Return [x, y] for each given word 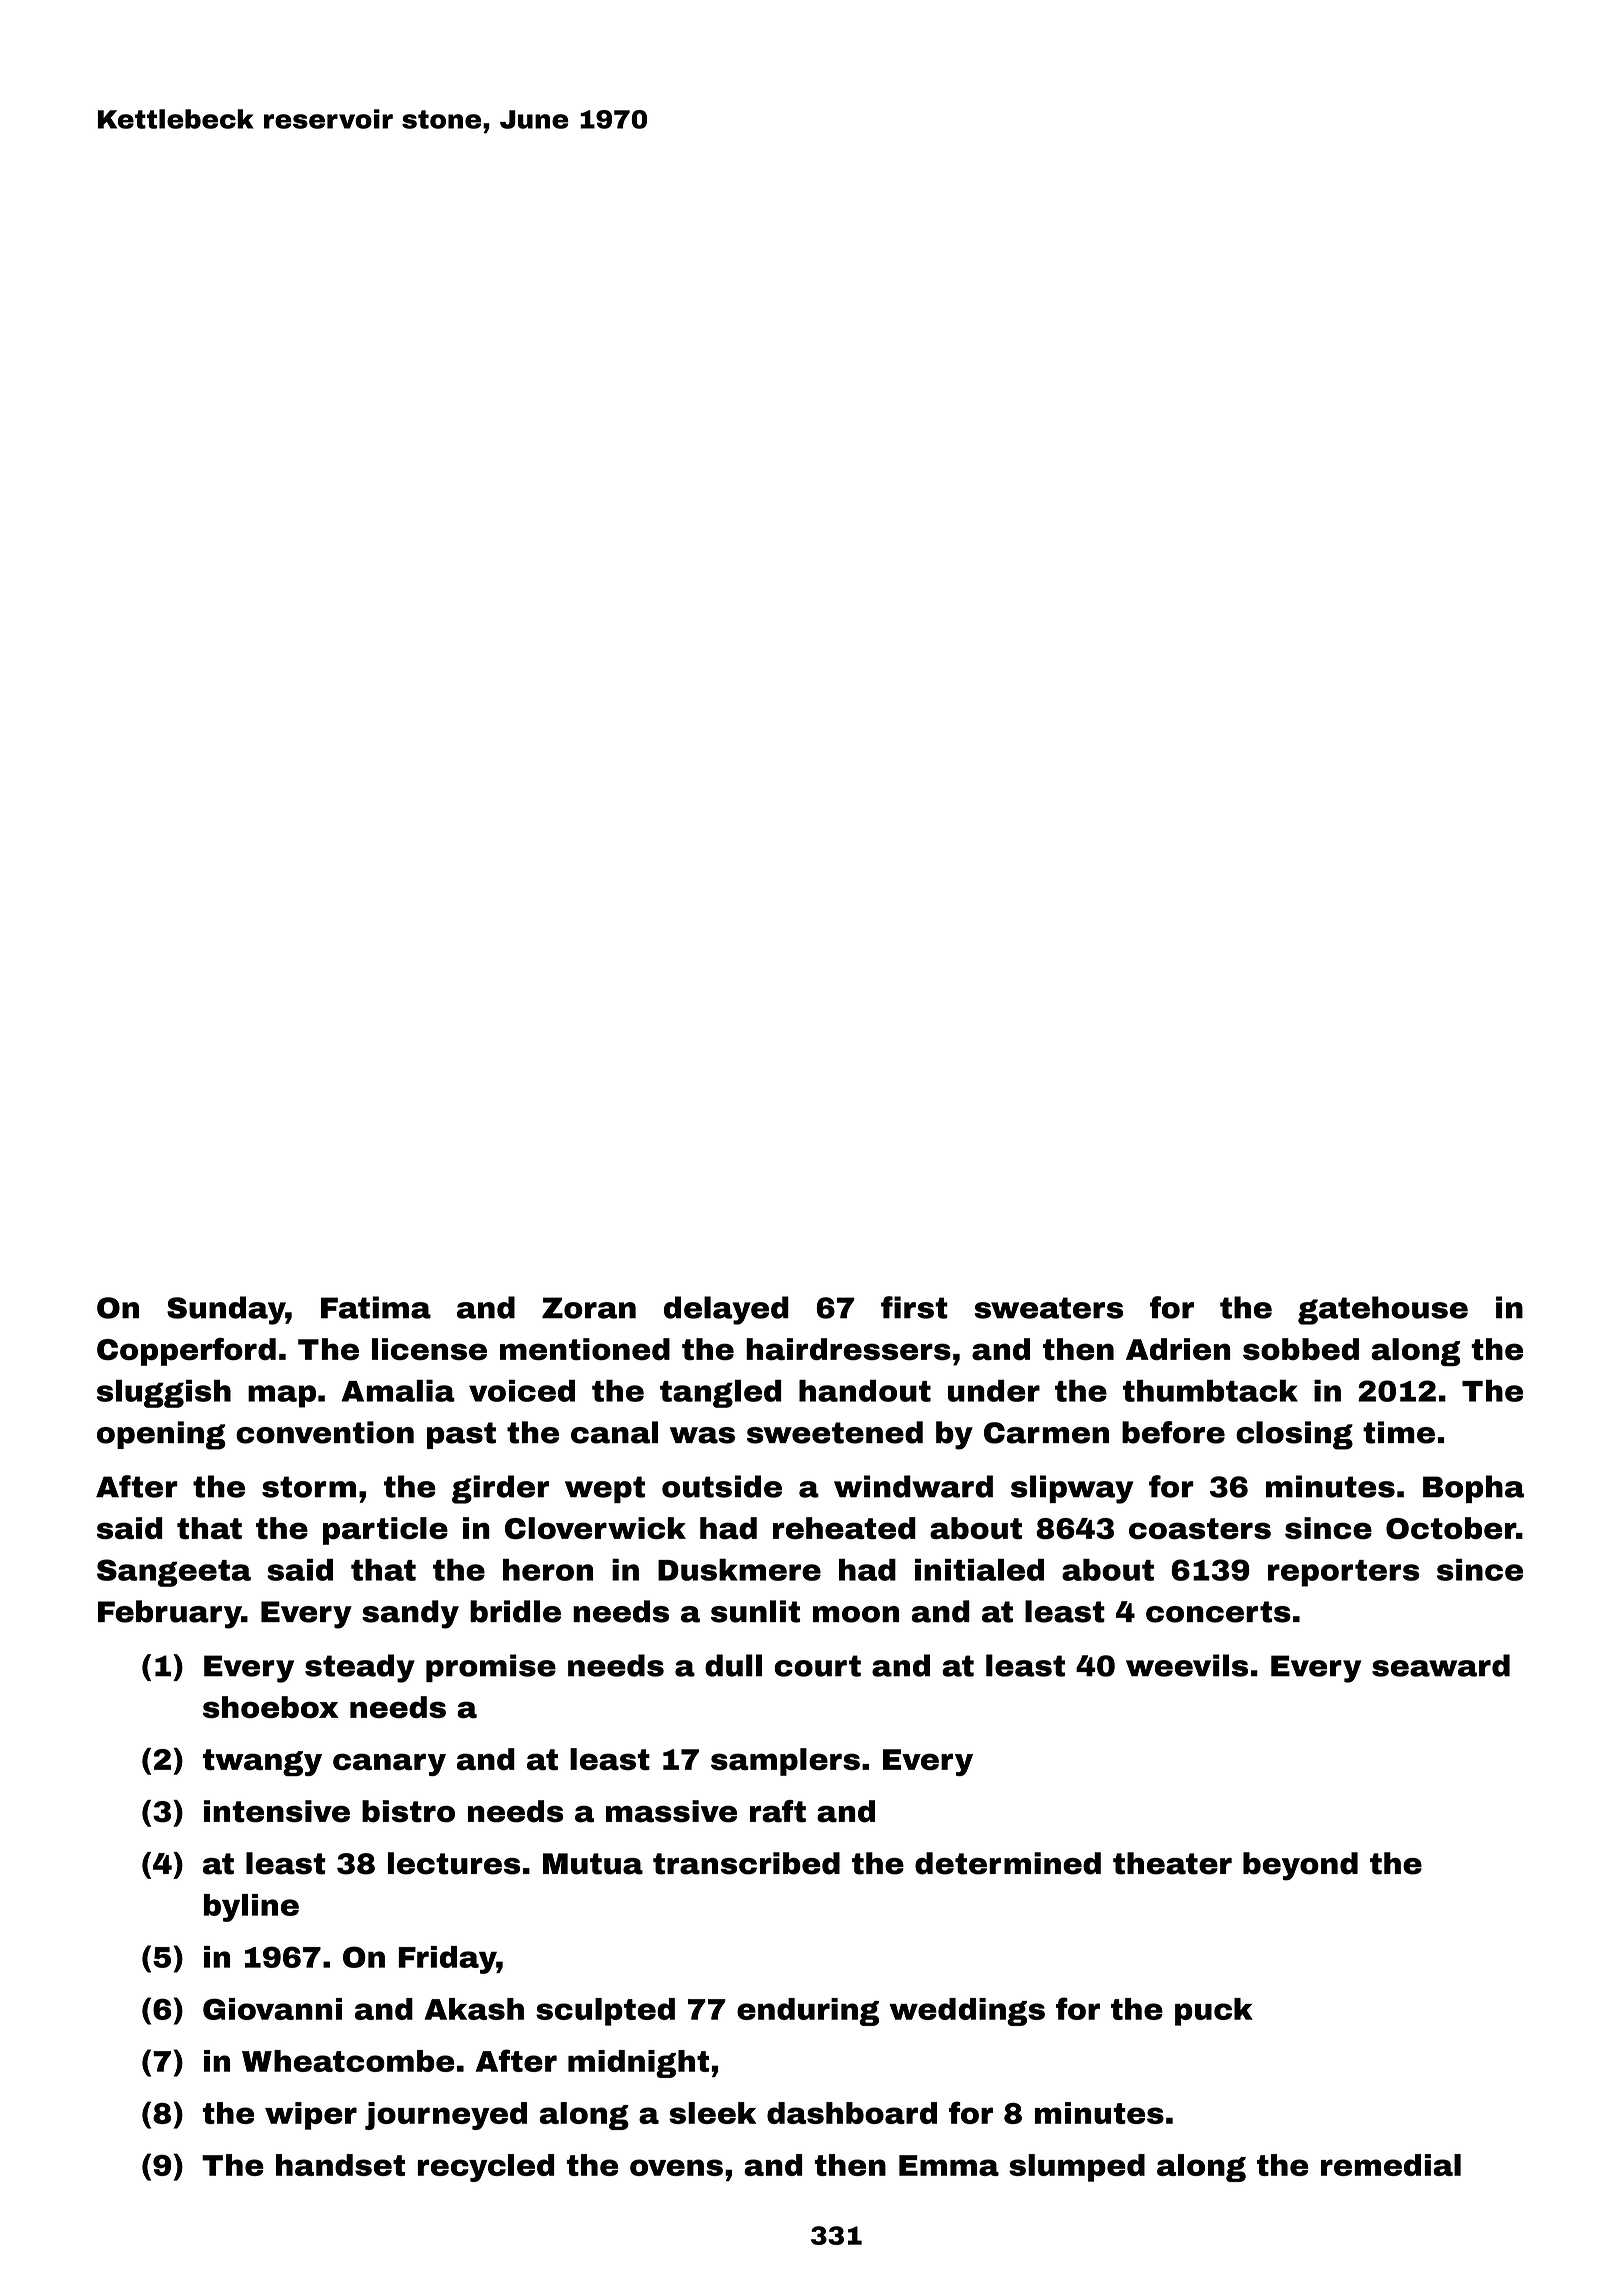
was [702, 1435]
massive [671, 1811]
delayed [726, 1310]
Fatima [376, 1307]
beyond [1300, 1866]
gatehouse [1383, 1310]
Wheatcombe [348, 2061]
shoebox [270, 1707]
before [1173, 1432]
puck [1214, 2012]
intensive [277, 1811]
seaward [1441, 1665]
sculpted [605, 2012]
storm [309, 1487]
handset [340, 2165]
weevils [1187, 1665]
